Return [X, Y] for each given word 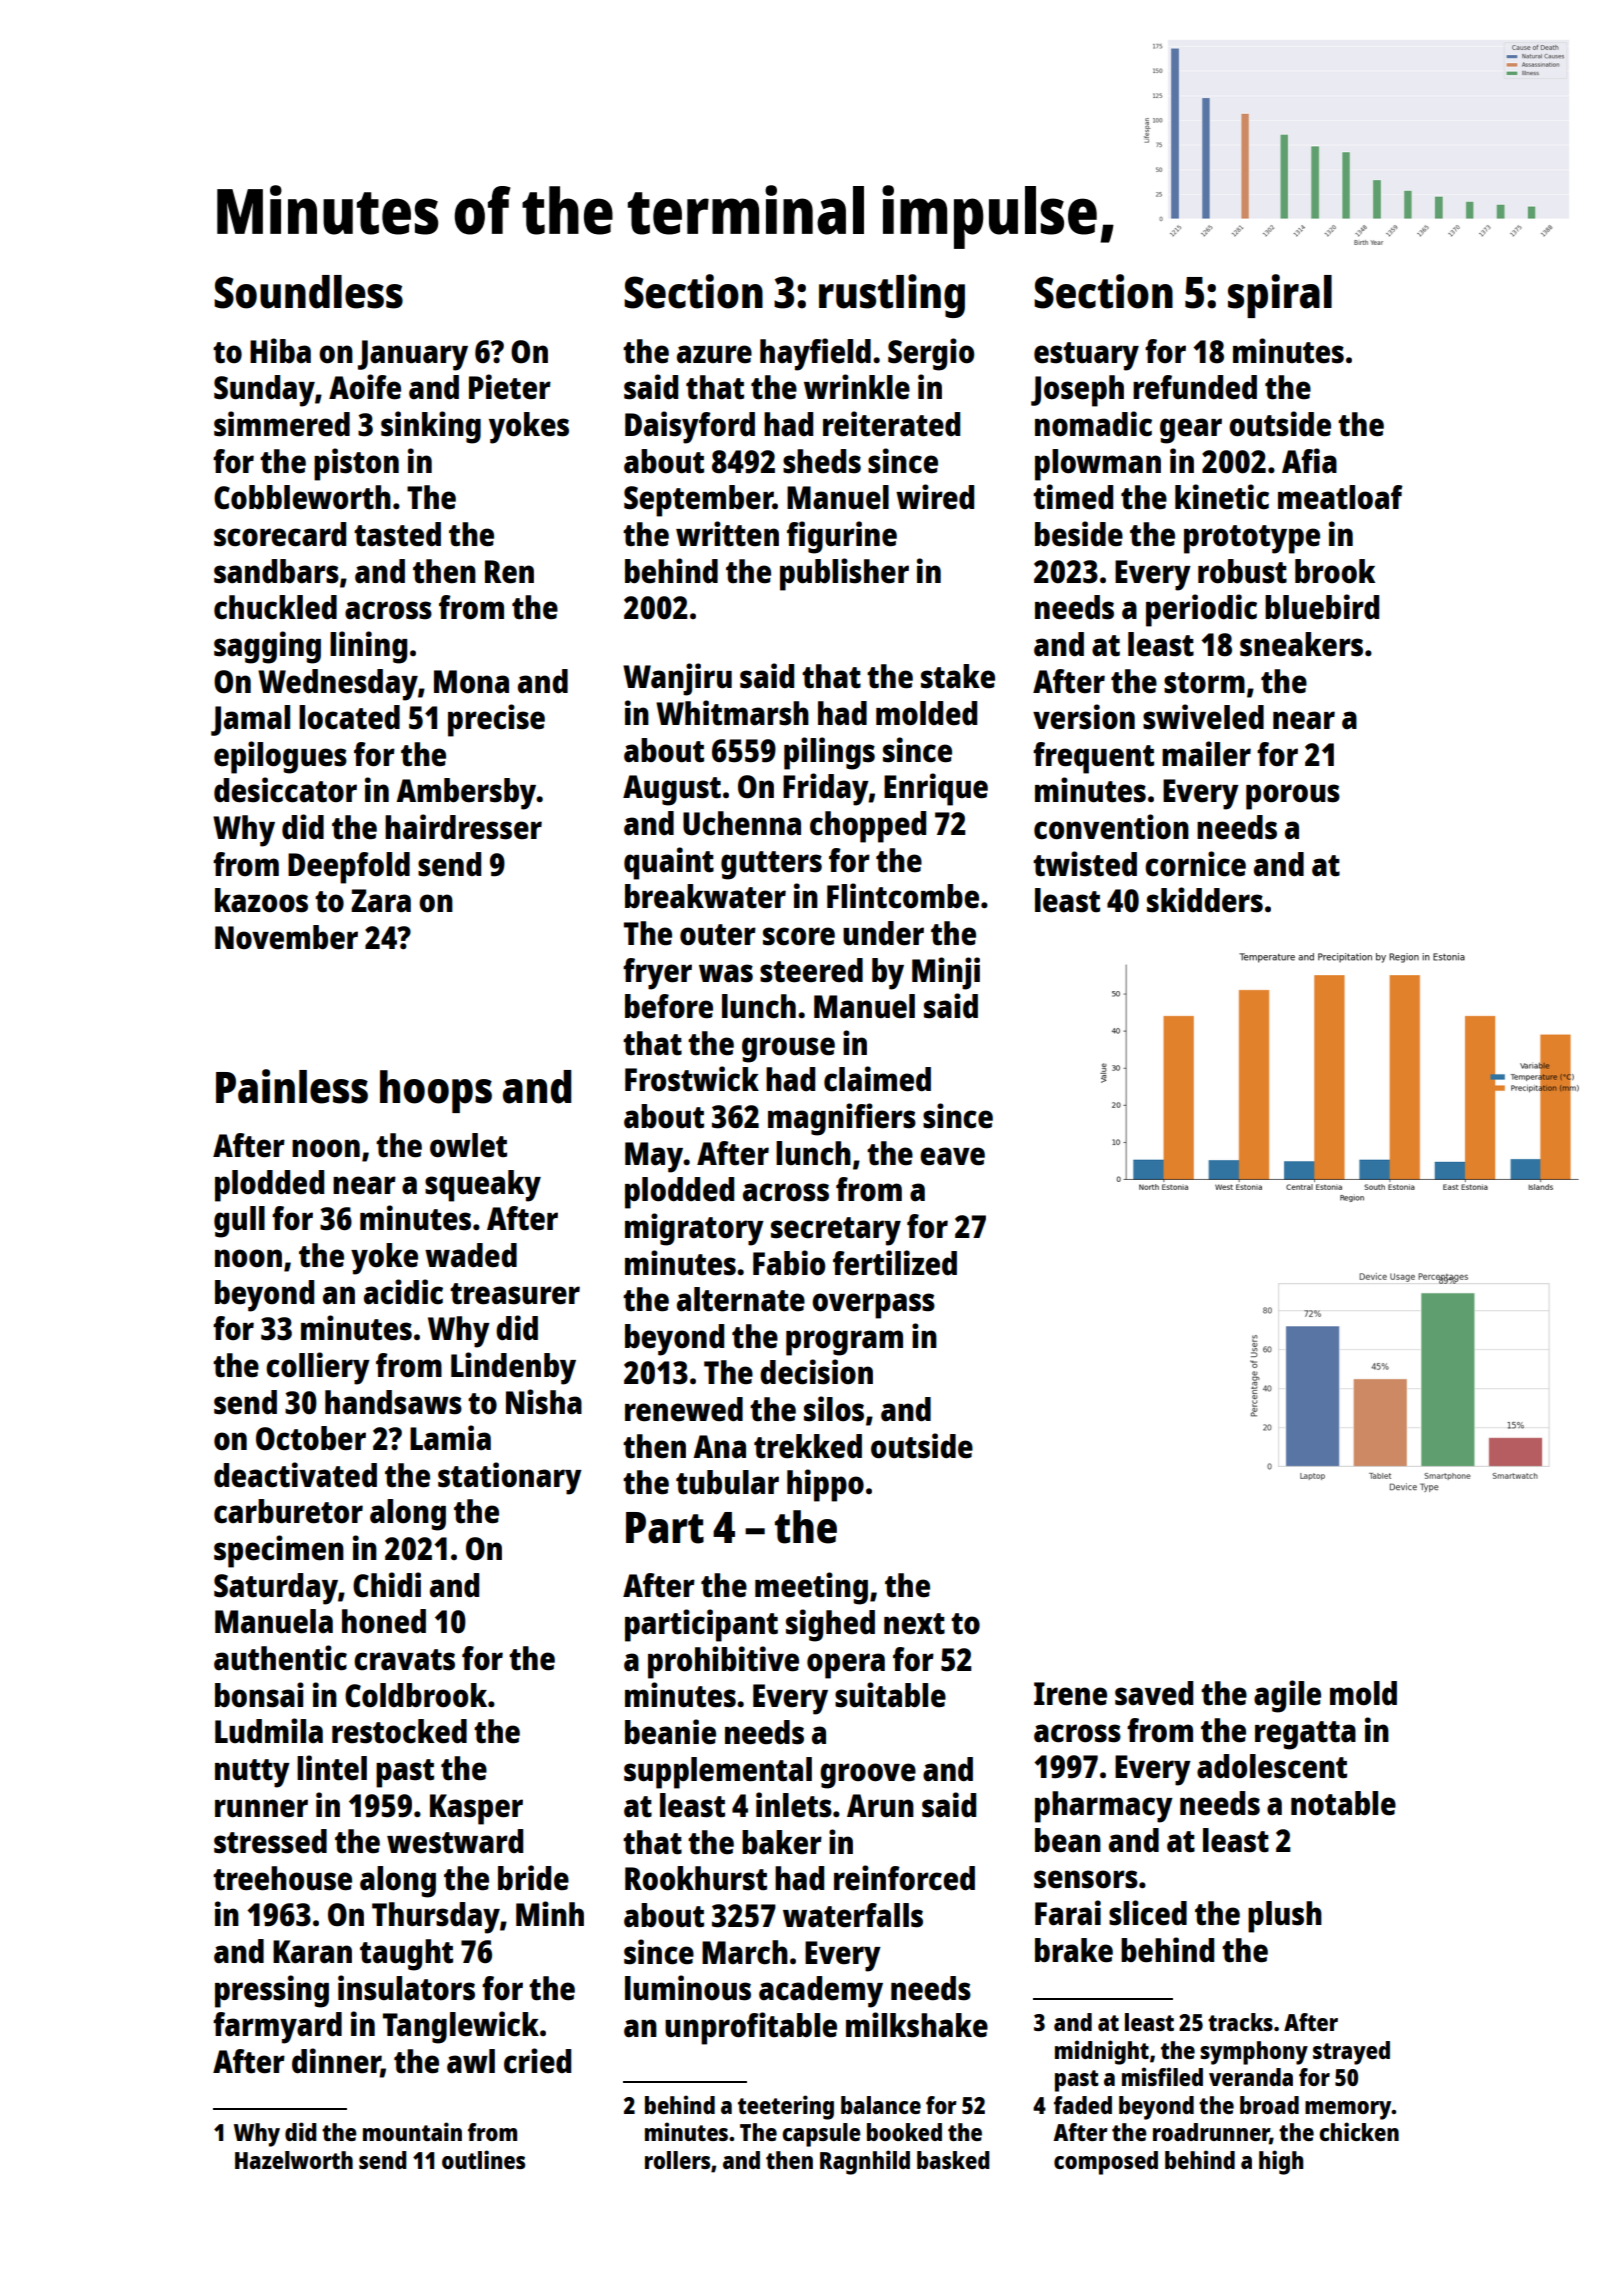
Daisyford [690, 427]
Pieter [510, 387]
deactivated [295, 1475]
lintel [332, 1768]
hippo [825, 1485]
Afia [1309, 461]
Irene [1070, 1694]
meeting [811, 1588]
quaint [669, 863]
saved [1154, 1693]
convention [1111, 827]
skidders [1205, 900]
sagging [267, 647]
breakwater [705, 896]
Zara [381, 901]
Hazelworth [294, 2160]
